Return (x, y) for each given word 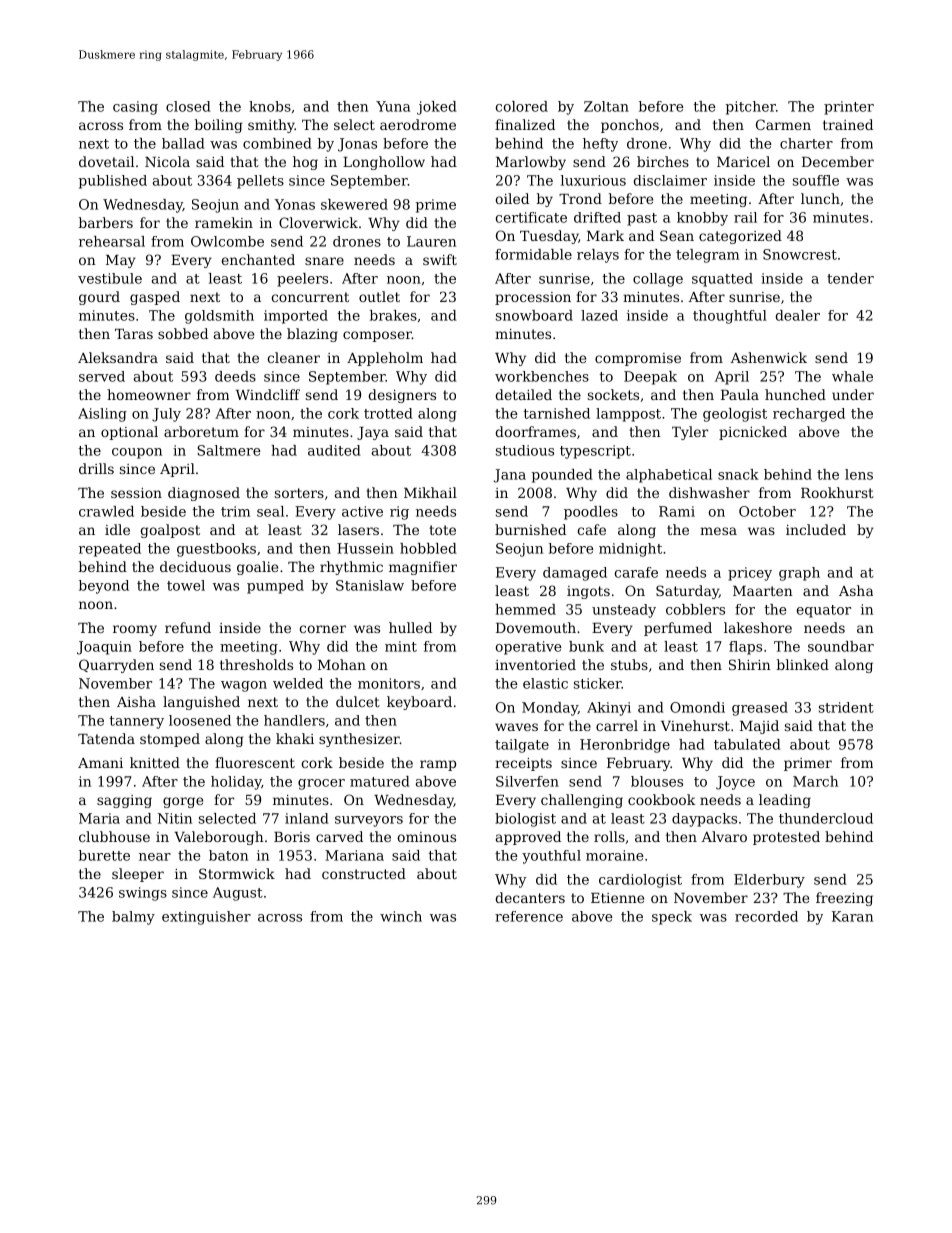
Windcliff (268, 394)
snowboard (534, 315)
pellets (260, 182)
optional (129, 433)
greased (760, 709)
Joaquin (104, 648)
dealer (798, 315)
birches (663, 161)
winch (401, 916)
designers (402, 396)
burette (104, 855)
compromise (638, 359)
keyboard (419, 703)
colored (522, 106)
